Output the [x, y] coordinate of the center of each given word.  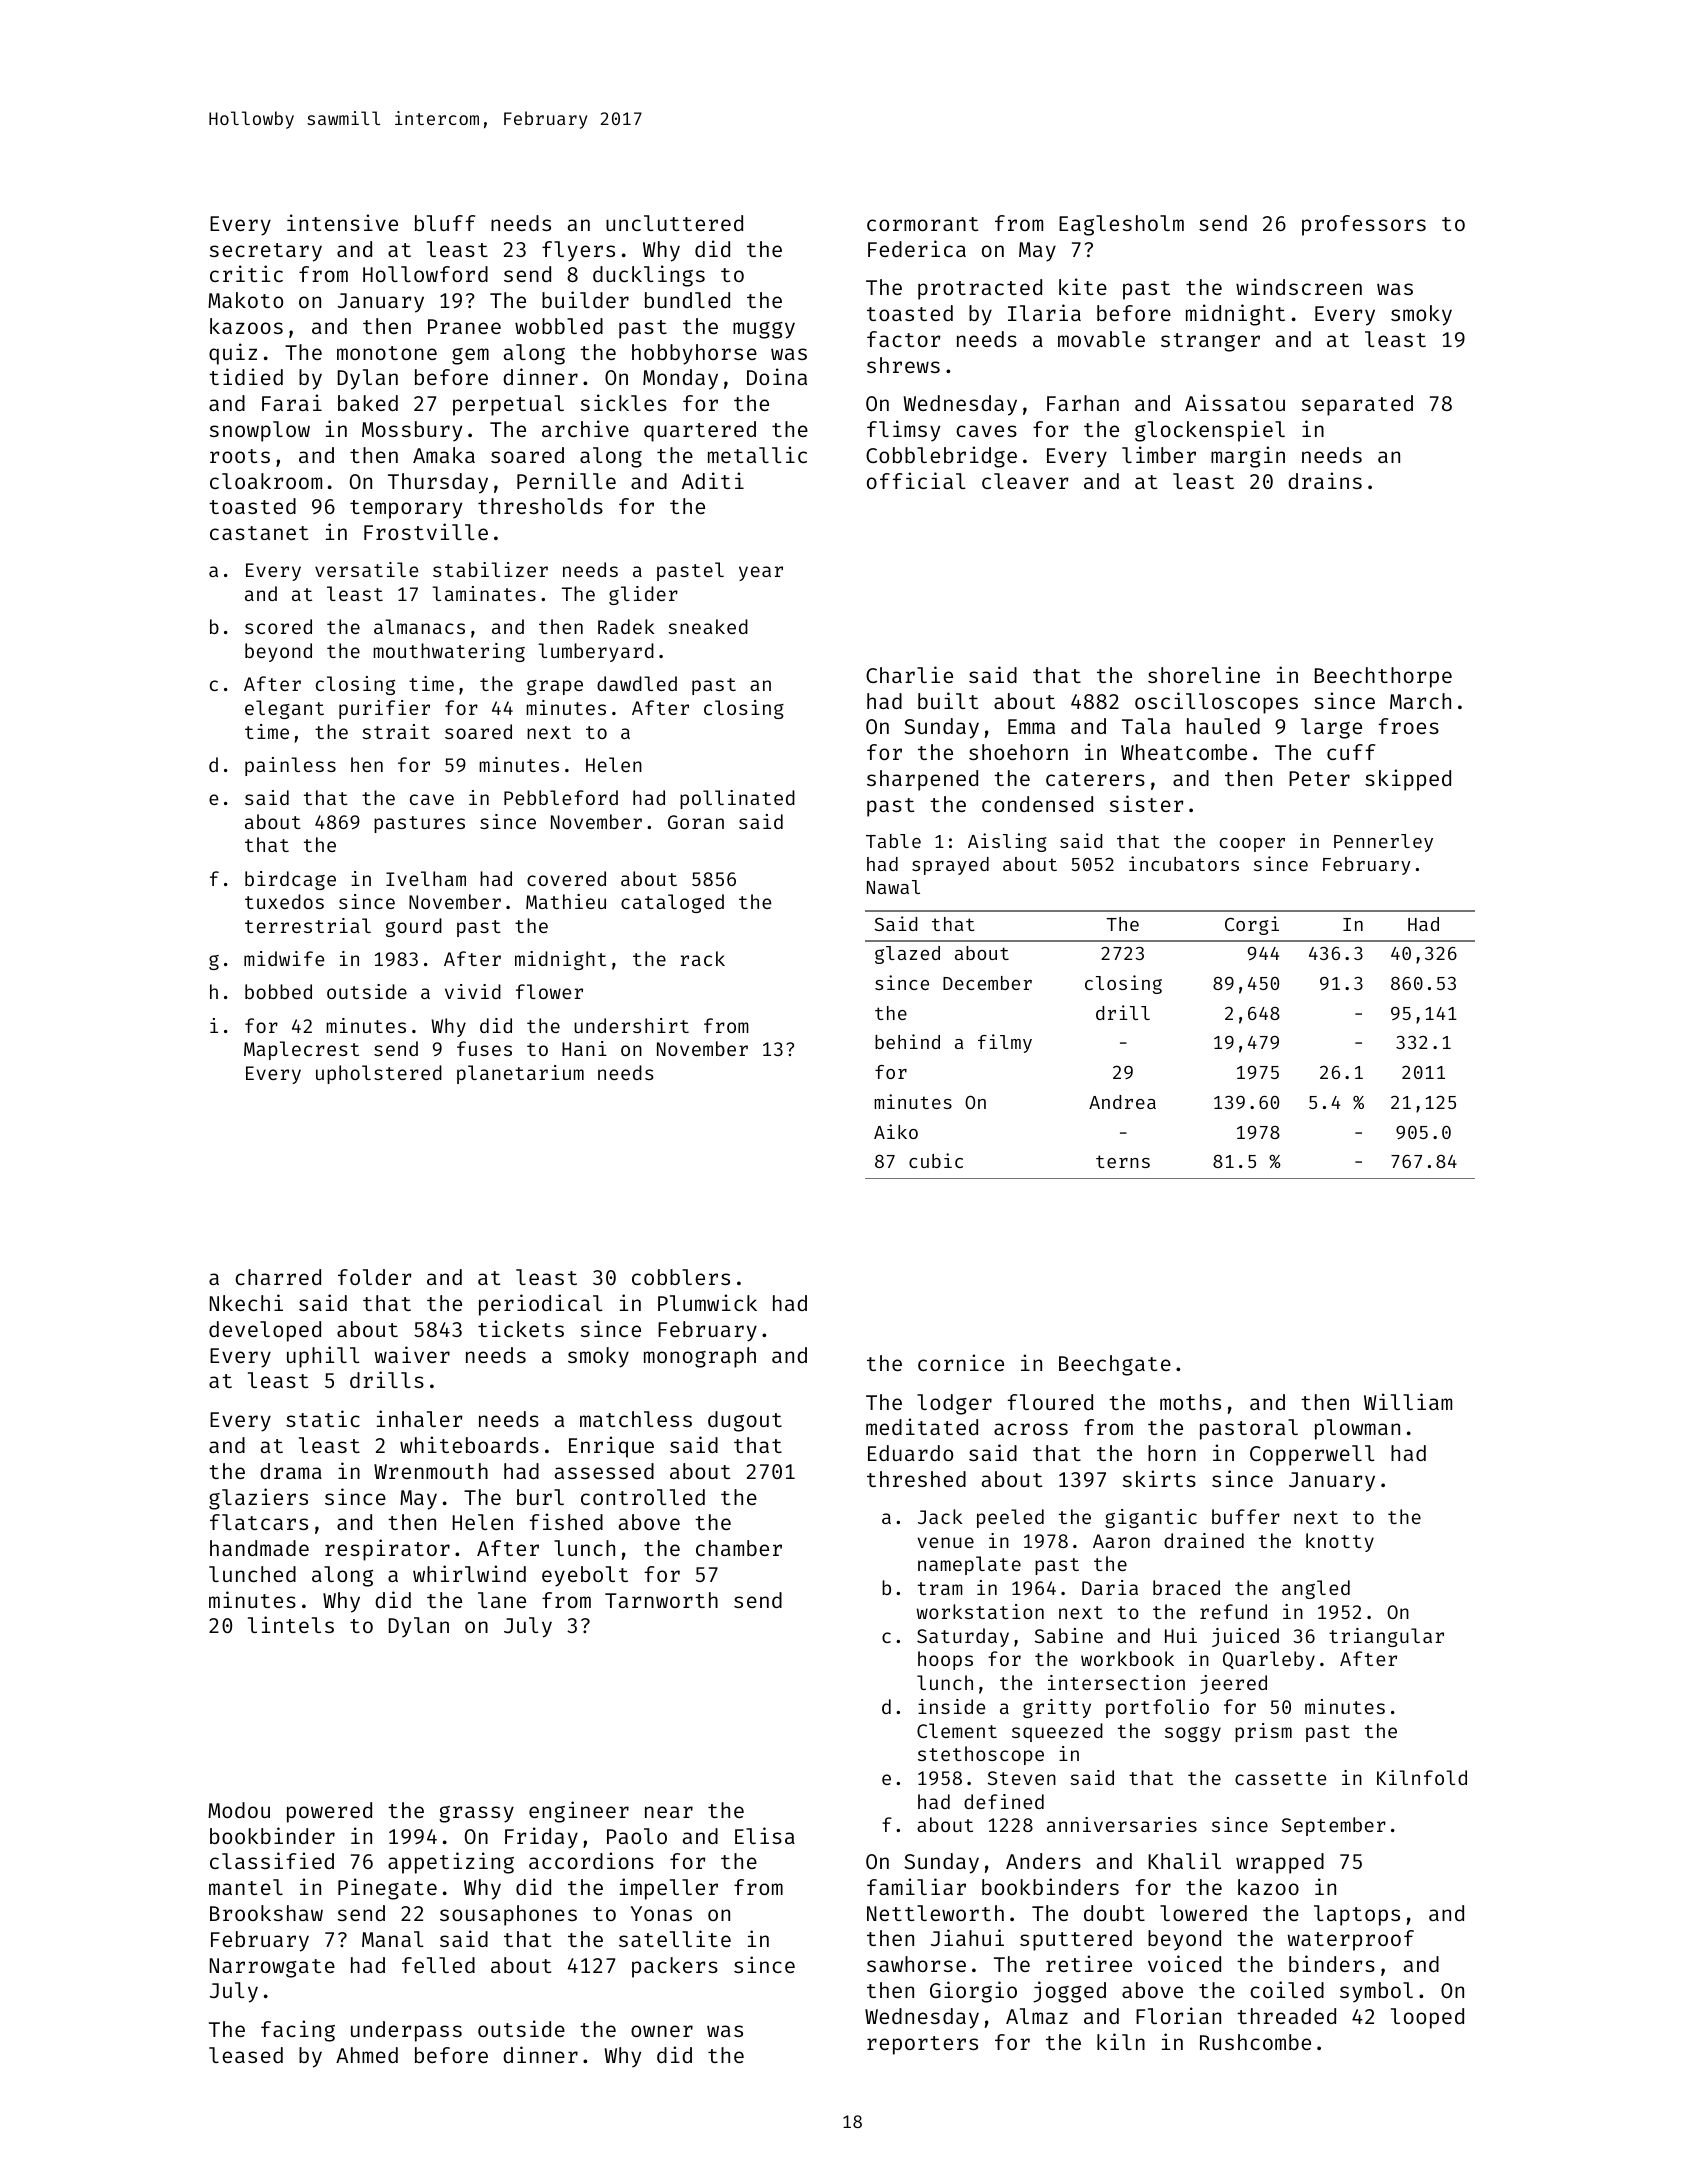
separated [1357, 405]
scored [278, 626]
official [916, 480]
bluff [445, 223]
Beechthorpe [1383, 677]
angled [1316, 1589]
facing [298, 2031]
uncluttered [674, 223]
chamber [739, 1548]
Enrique [611, 1447]
